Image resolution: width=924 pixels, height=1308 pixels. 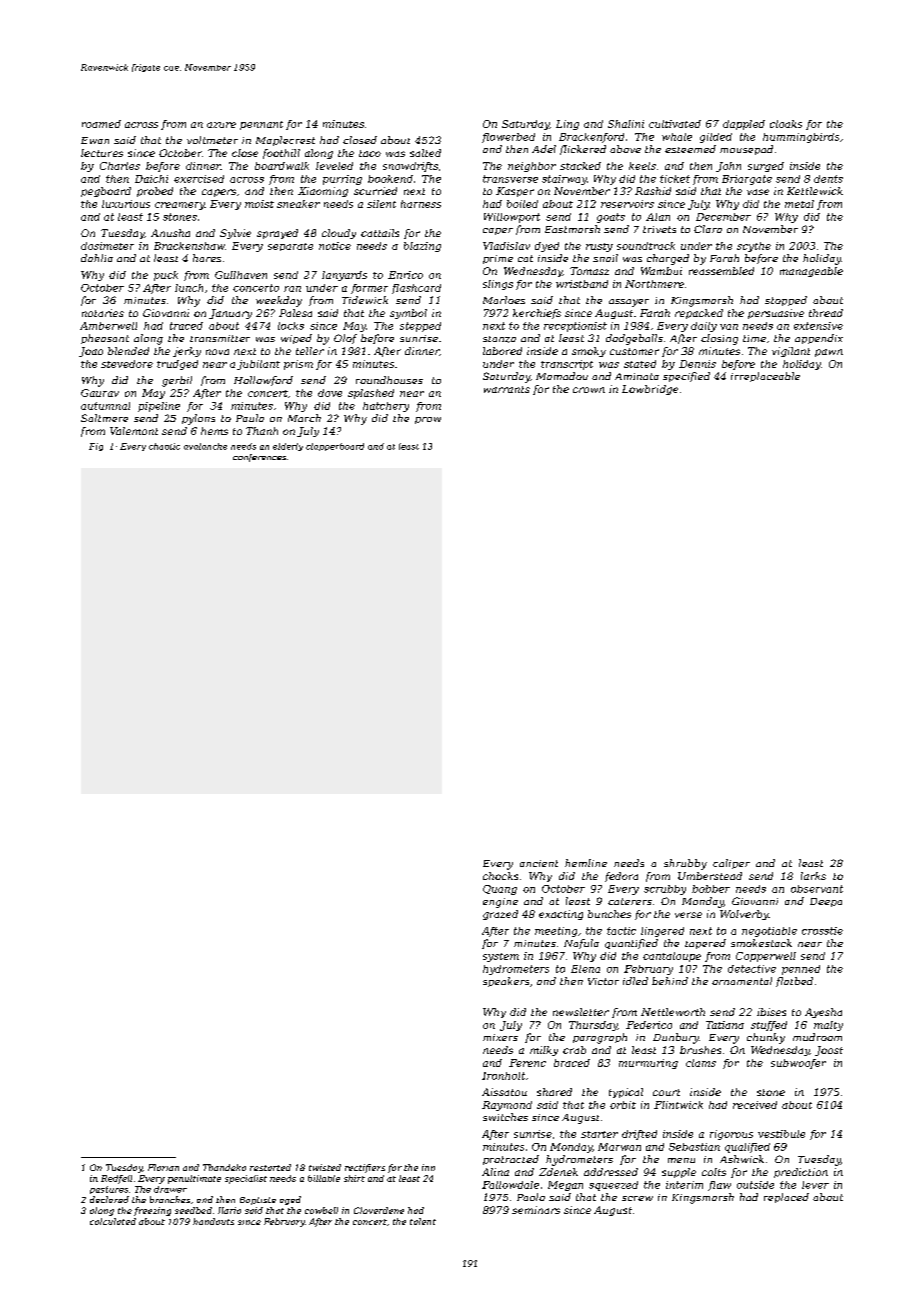 What do you see at coordinates (581, 1012) in the screenshot?
I see `newsletter` at bounding box center [581, 1012].
